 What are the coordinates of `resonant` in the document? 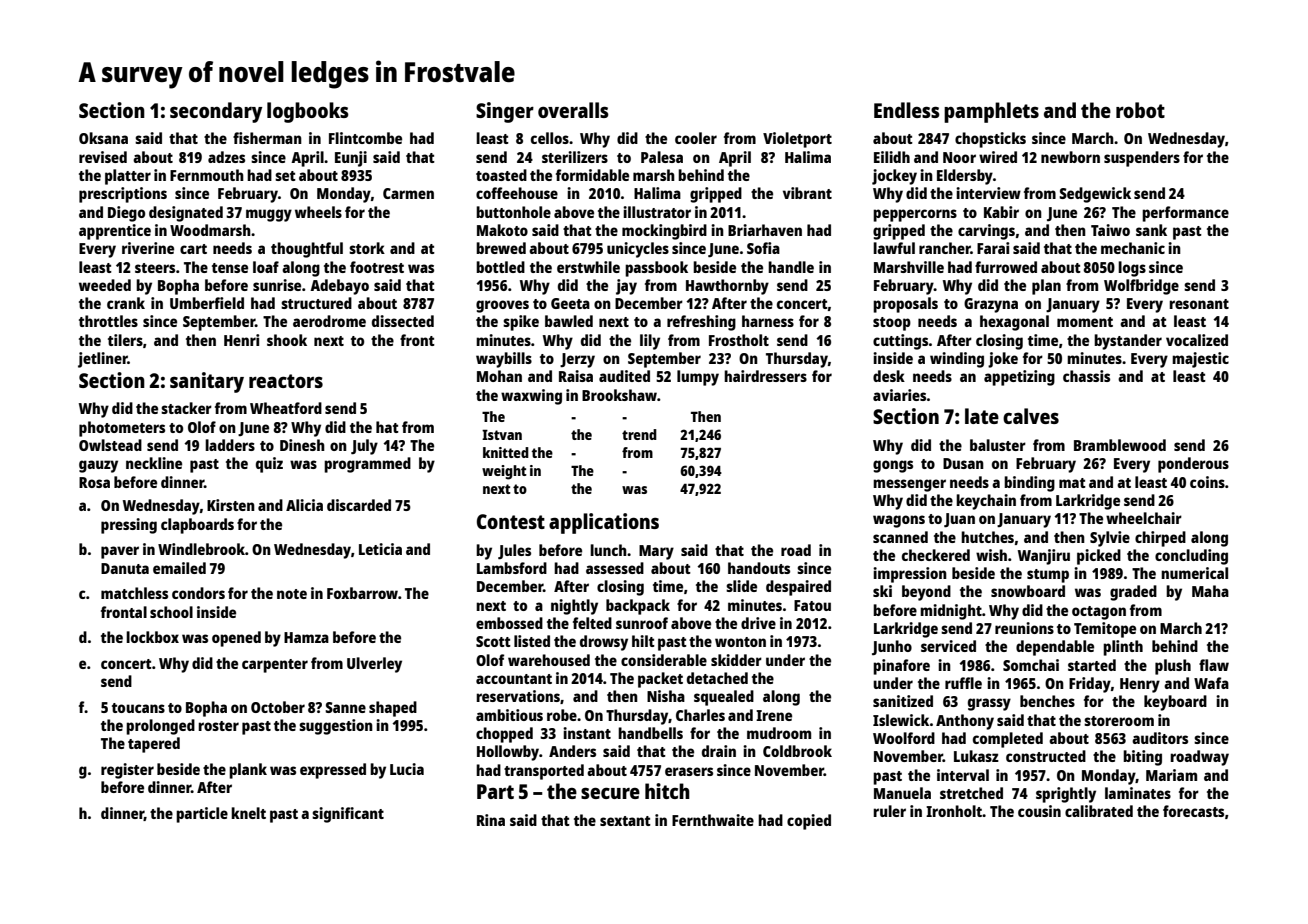 It's located at (1199, 304).
